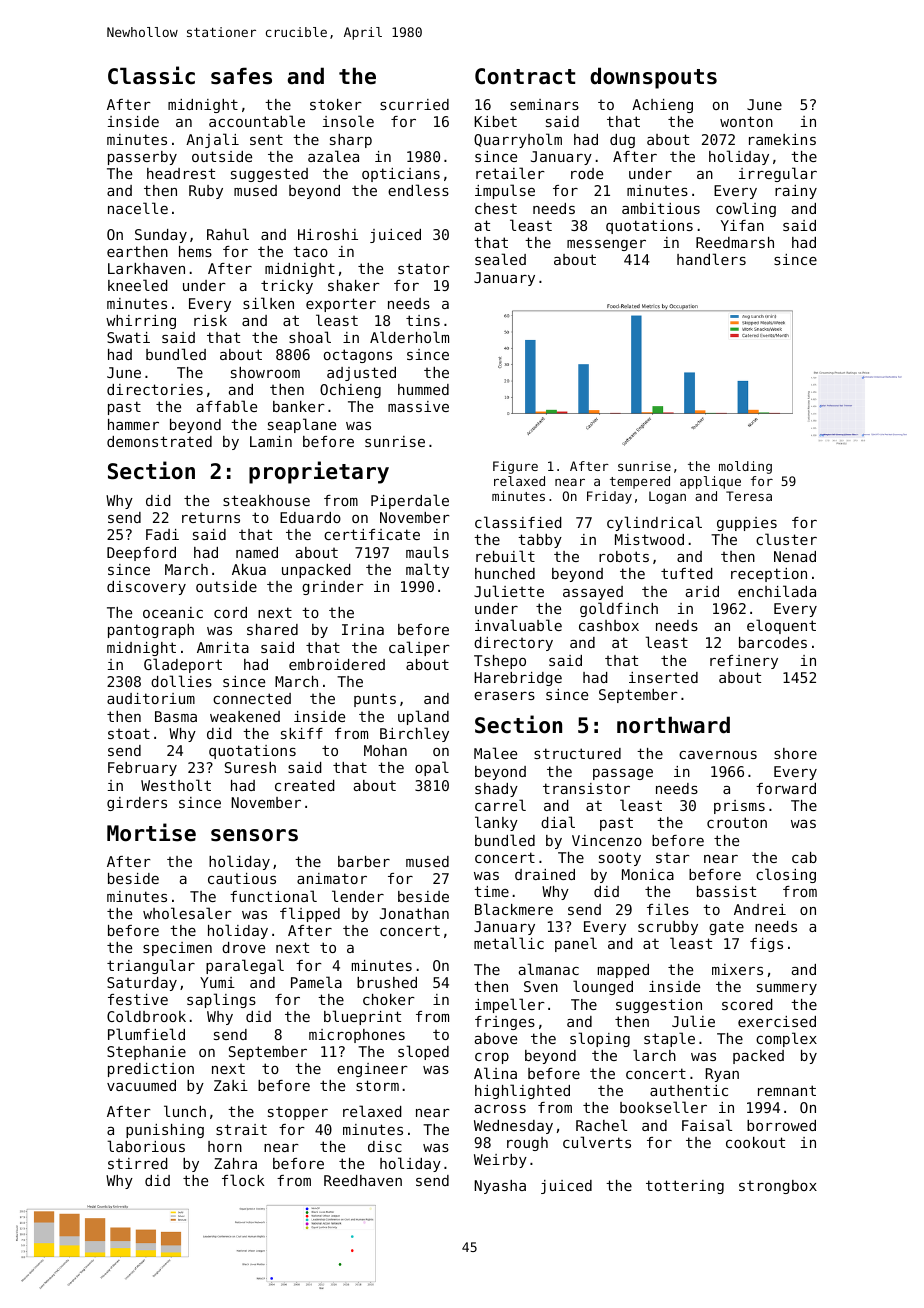 The width and height of the screenshot is (924, 1308). Describe the element at coordinates (271, 441) in the screenshot. I see `Lamin` at that location.
